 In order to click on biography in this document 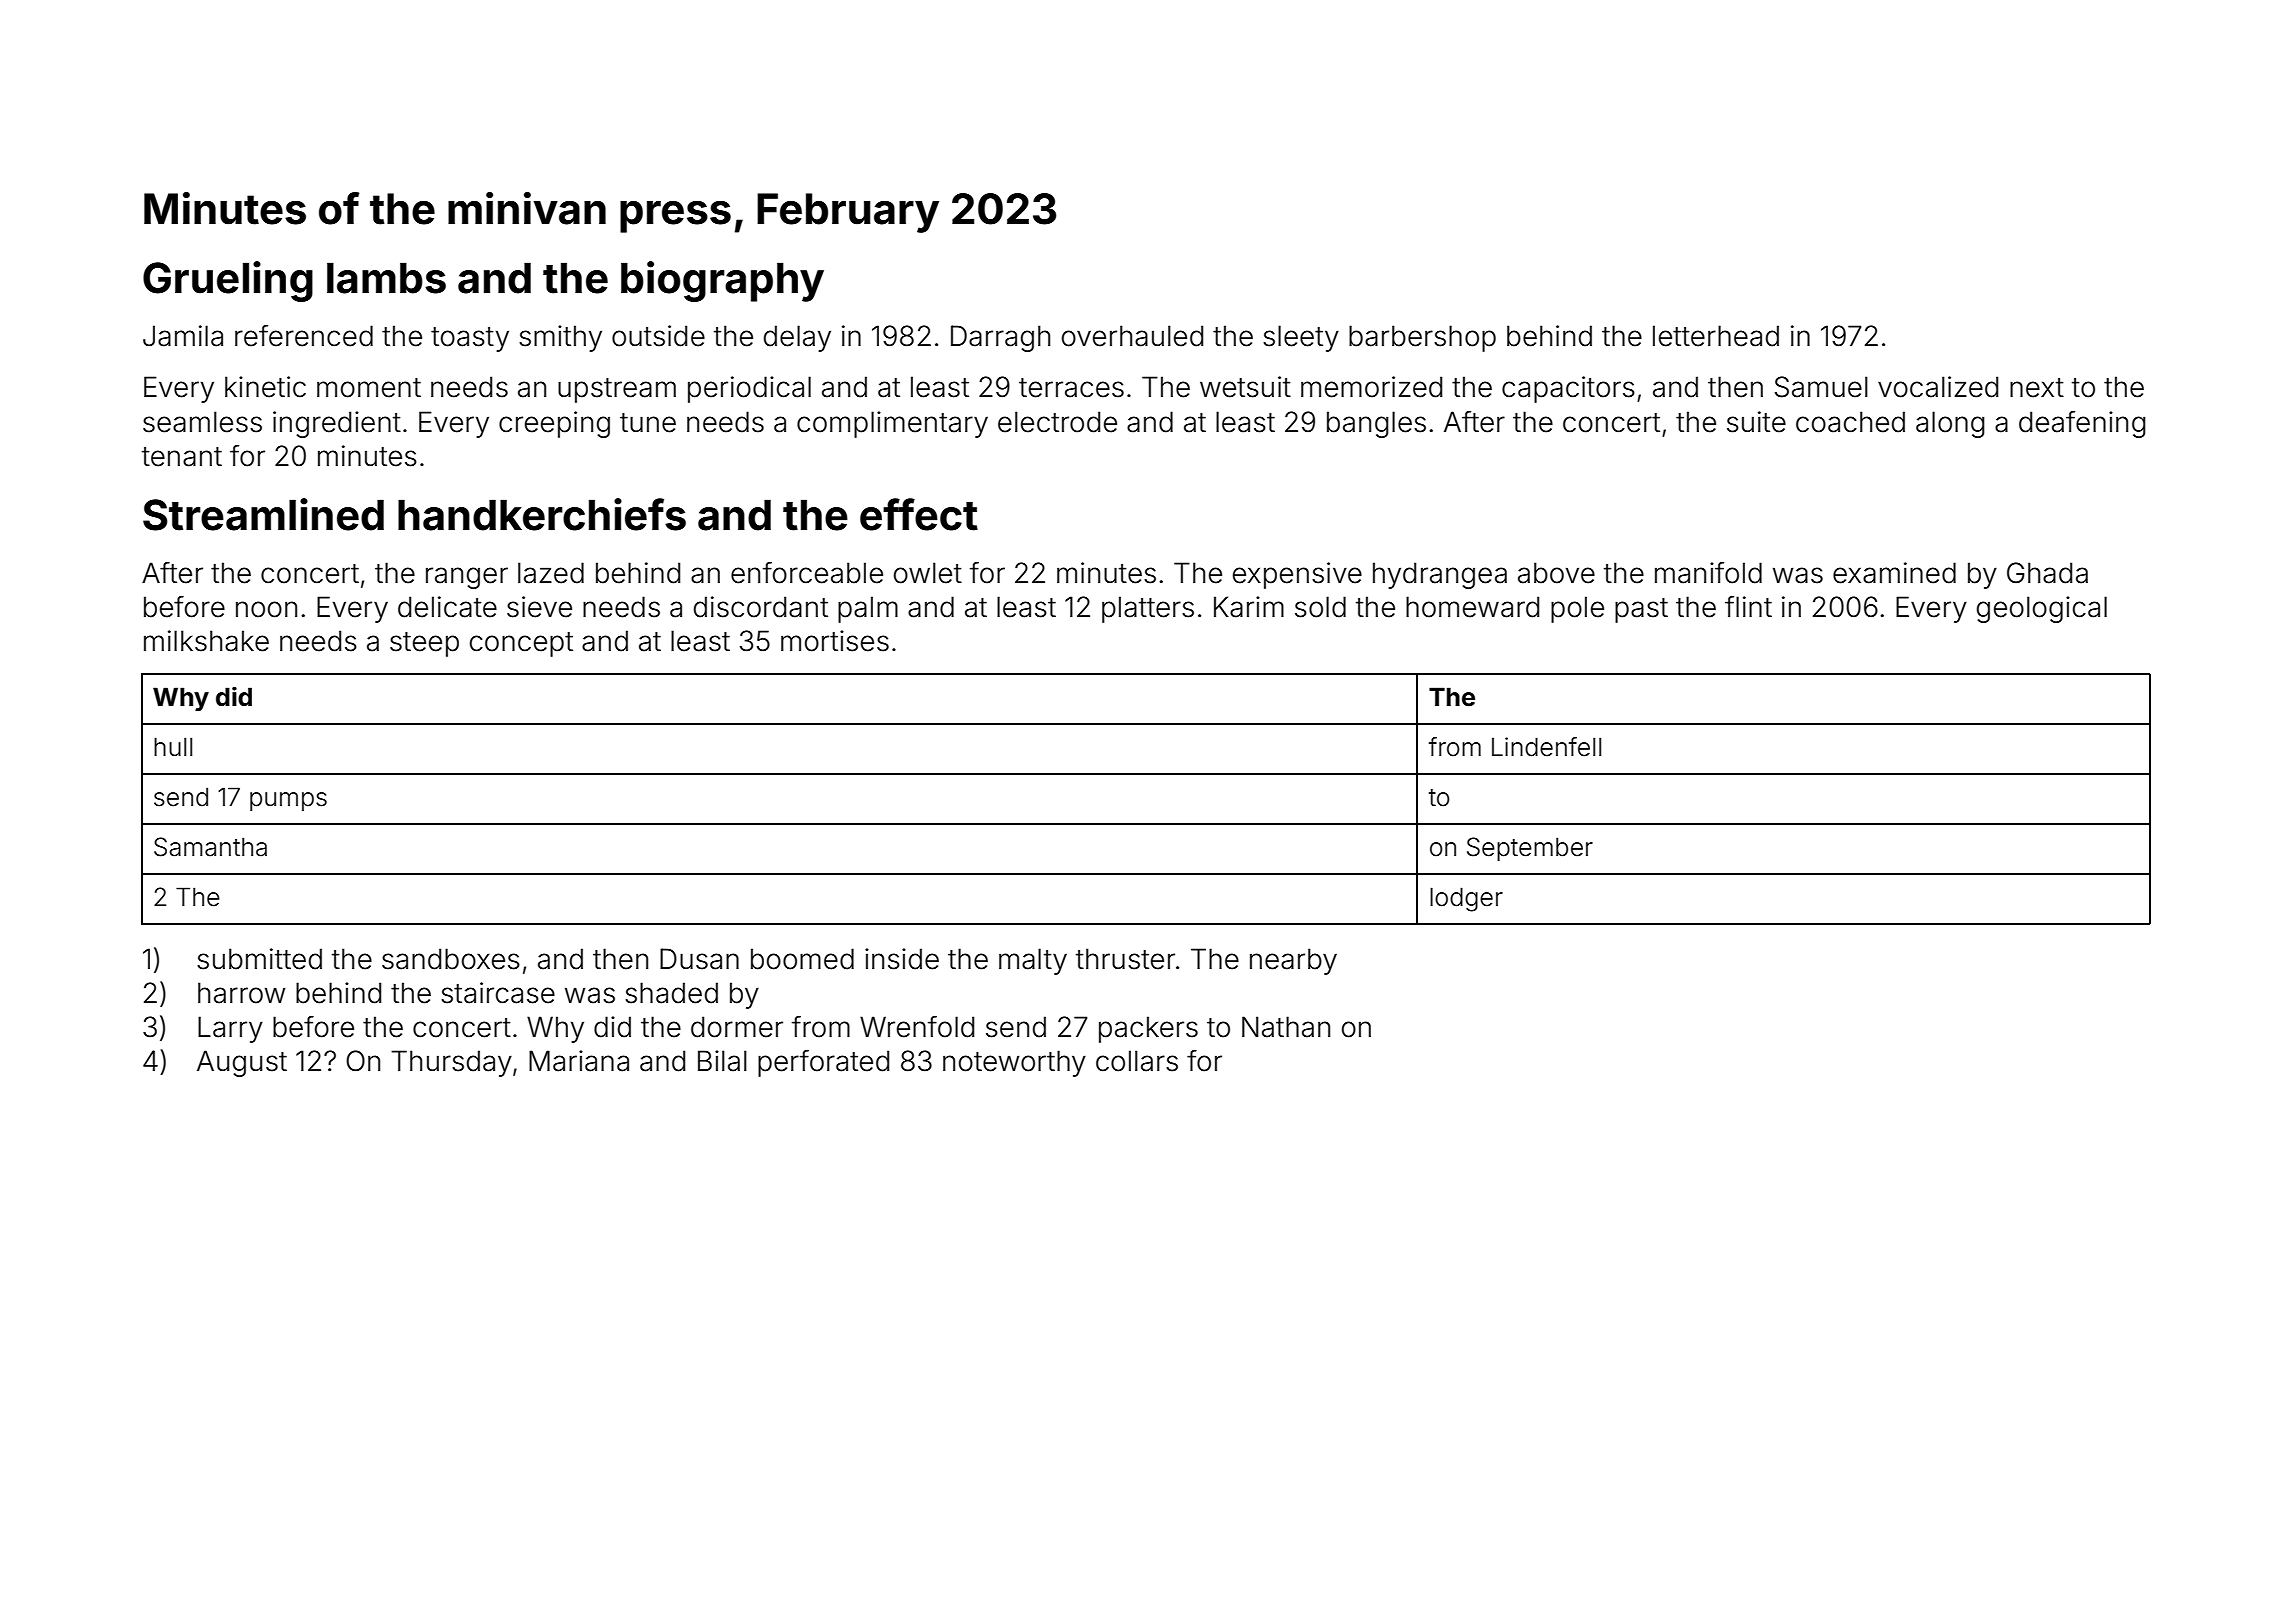, I will do `click(722, 281)`.
